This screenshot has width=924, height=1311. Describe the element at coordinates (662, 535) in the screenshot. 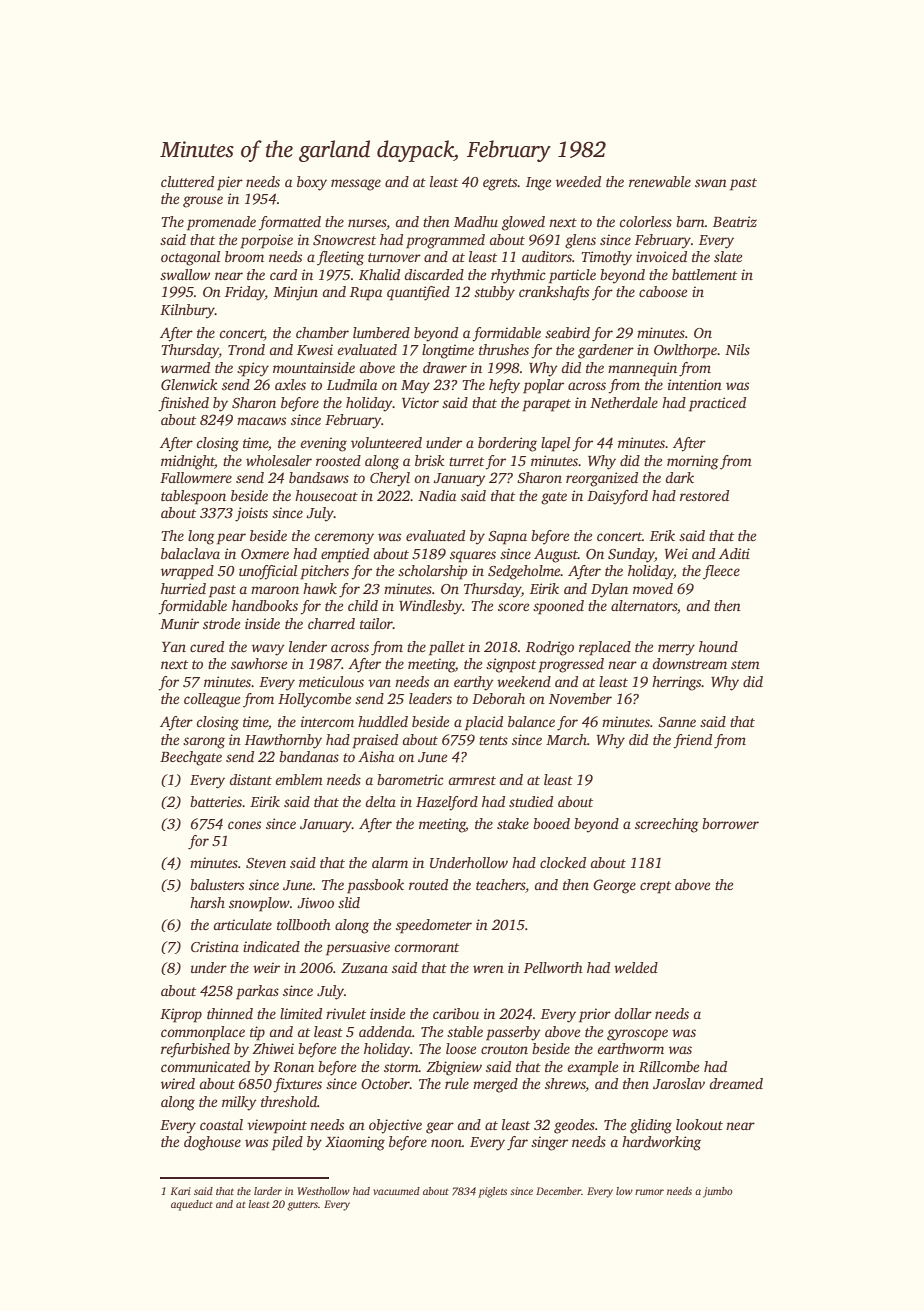

I see `Erik` at that location.
